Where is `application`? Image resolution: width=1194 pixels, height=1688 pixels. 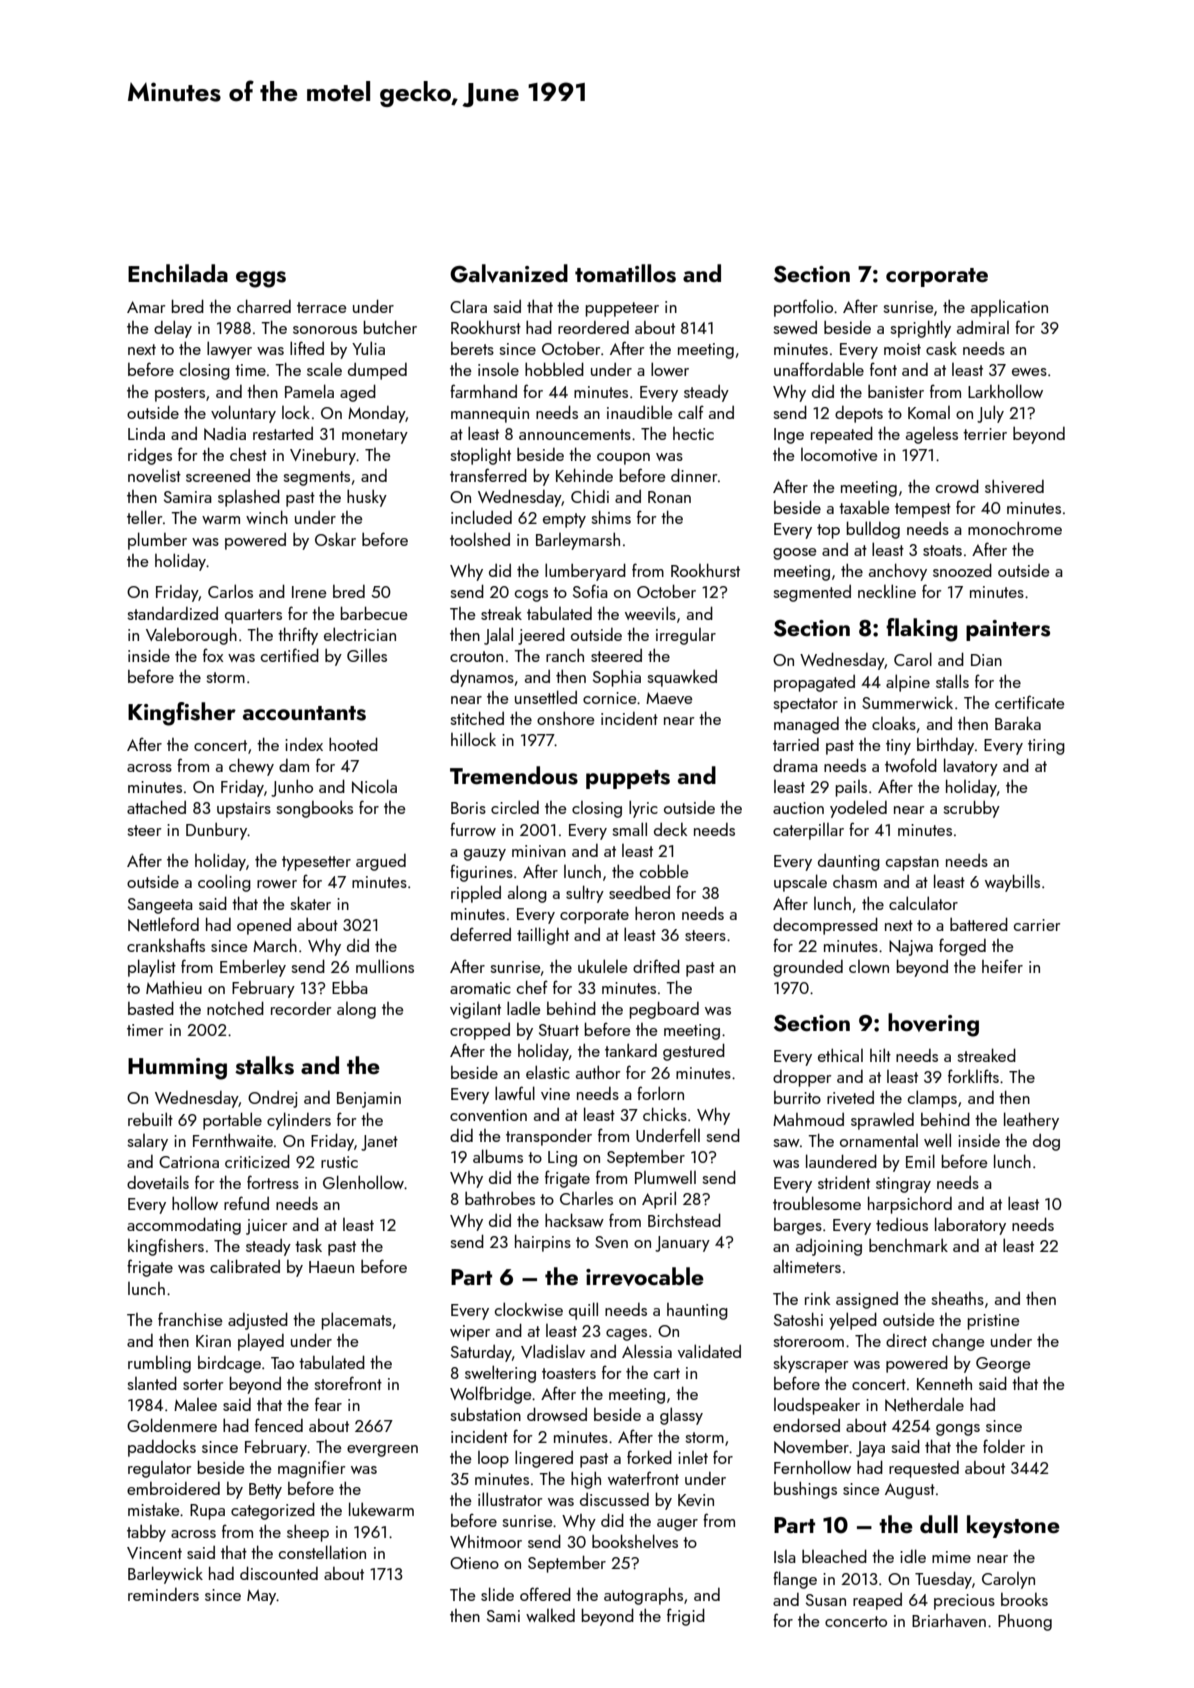 application is located at coordinates (1009, 308).
